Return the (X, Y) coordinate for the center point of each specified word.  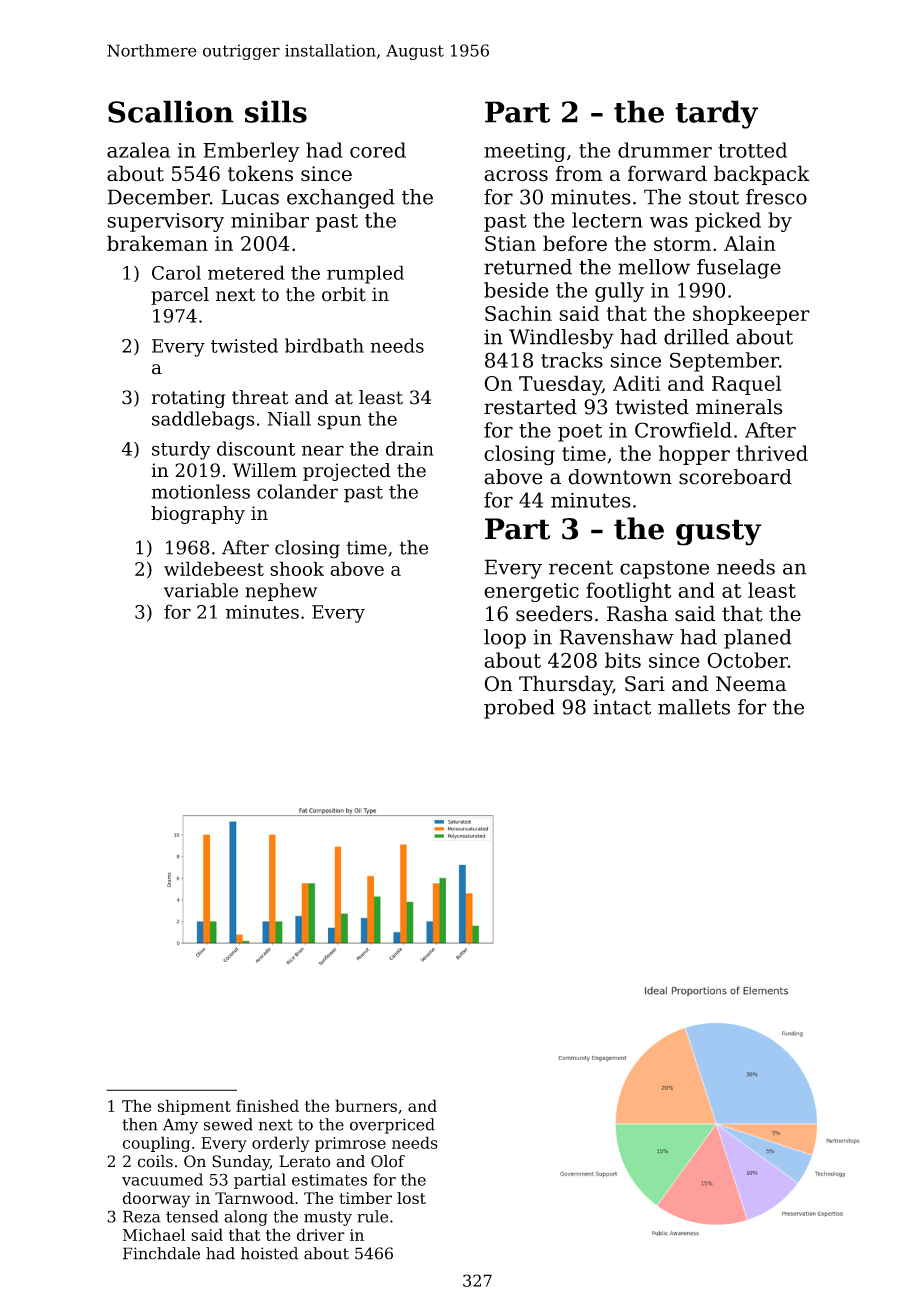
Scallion (171, 111)
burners (366, 1105)
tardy (716, 114)
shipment (194, 1107)
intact (622, 707)
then (140, 1124)
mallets (694, 707)
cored (378, 150)
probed (519, 709)
